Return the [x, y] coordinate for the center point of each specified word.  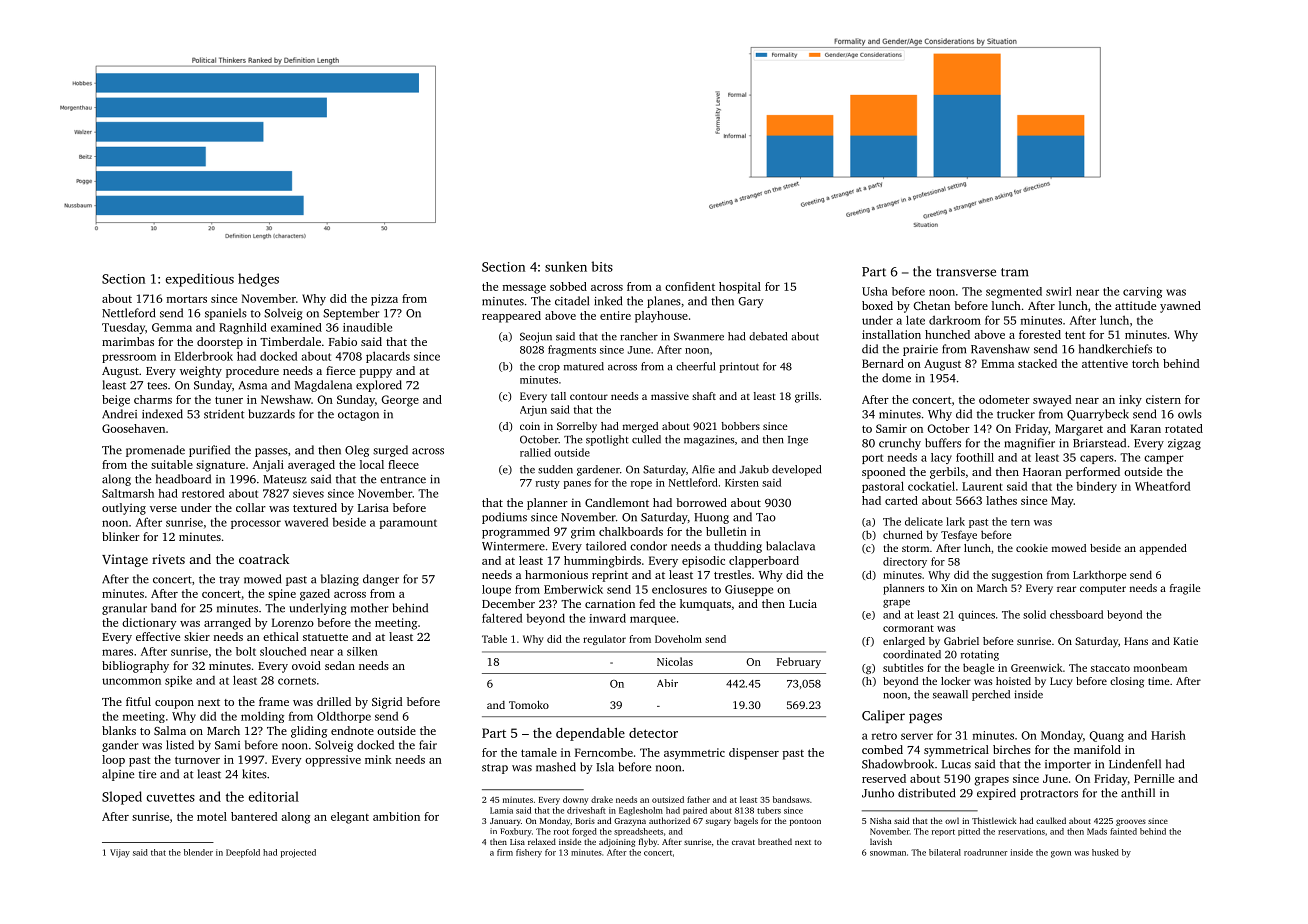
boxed [877, 305]
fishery [529, 853]
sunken [566, 266]
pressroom [129, 358]
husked [1105, 852]
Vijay [120, 853]
